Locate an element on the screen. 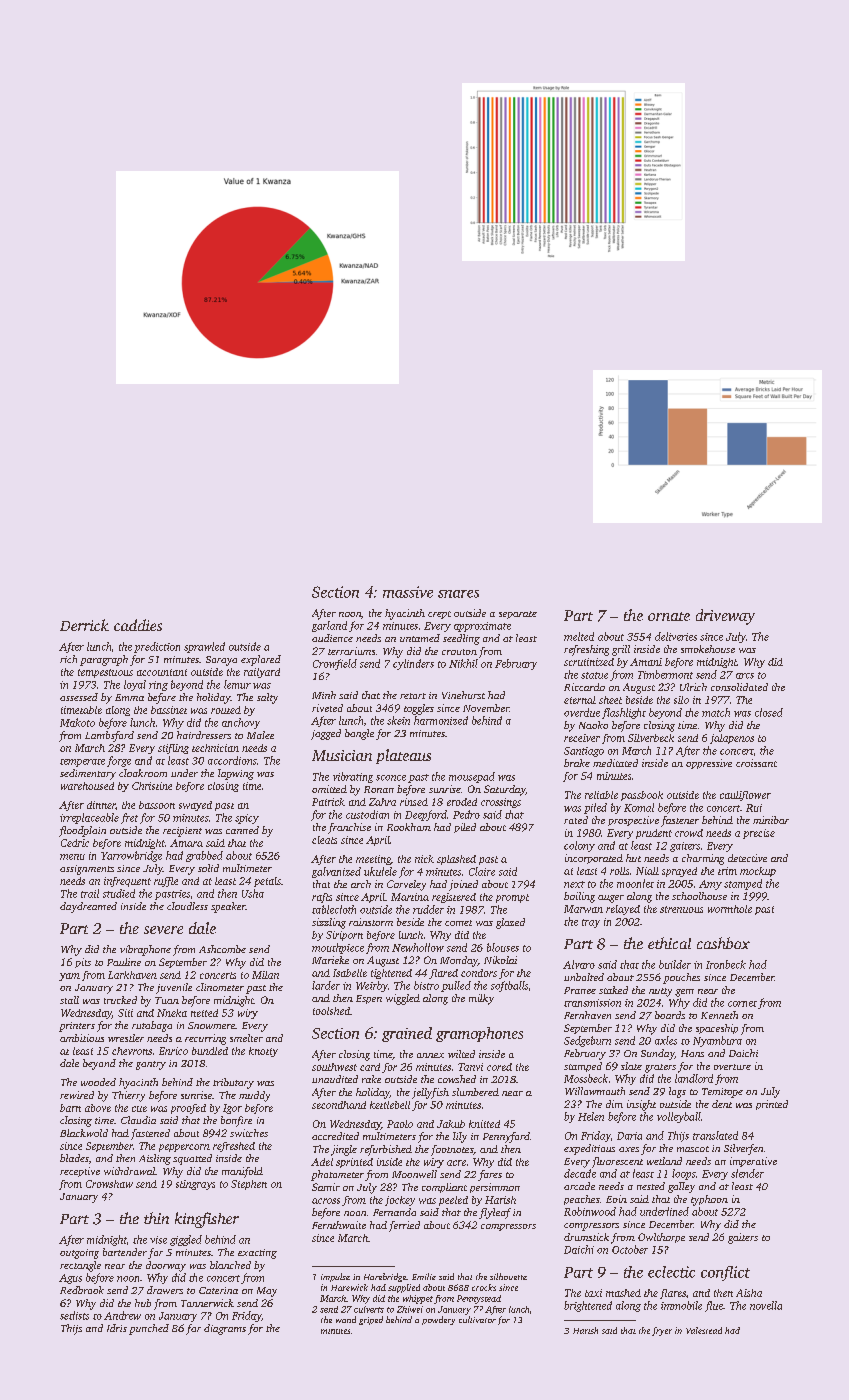 Image resolution: width=849 pixels, height=1400 pixels. closed is located at coordinates (769, 712).
